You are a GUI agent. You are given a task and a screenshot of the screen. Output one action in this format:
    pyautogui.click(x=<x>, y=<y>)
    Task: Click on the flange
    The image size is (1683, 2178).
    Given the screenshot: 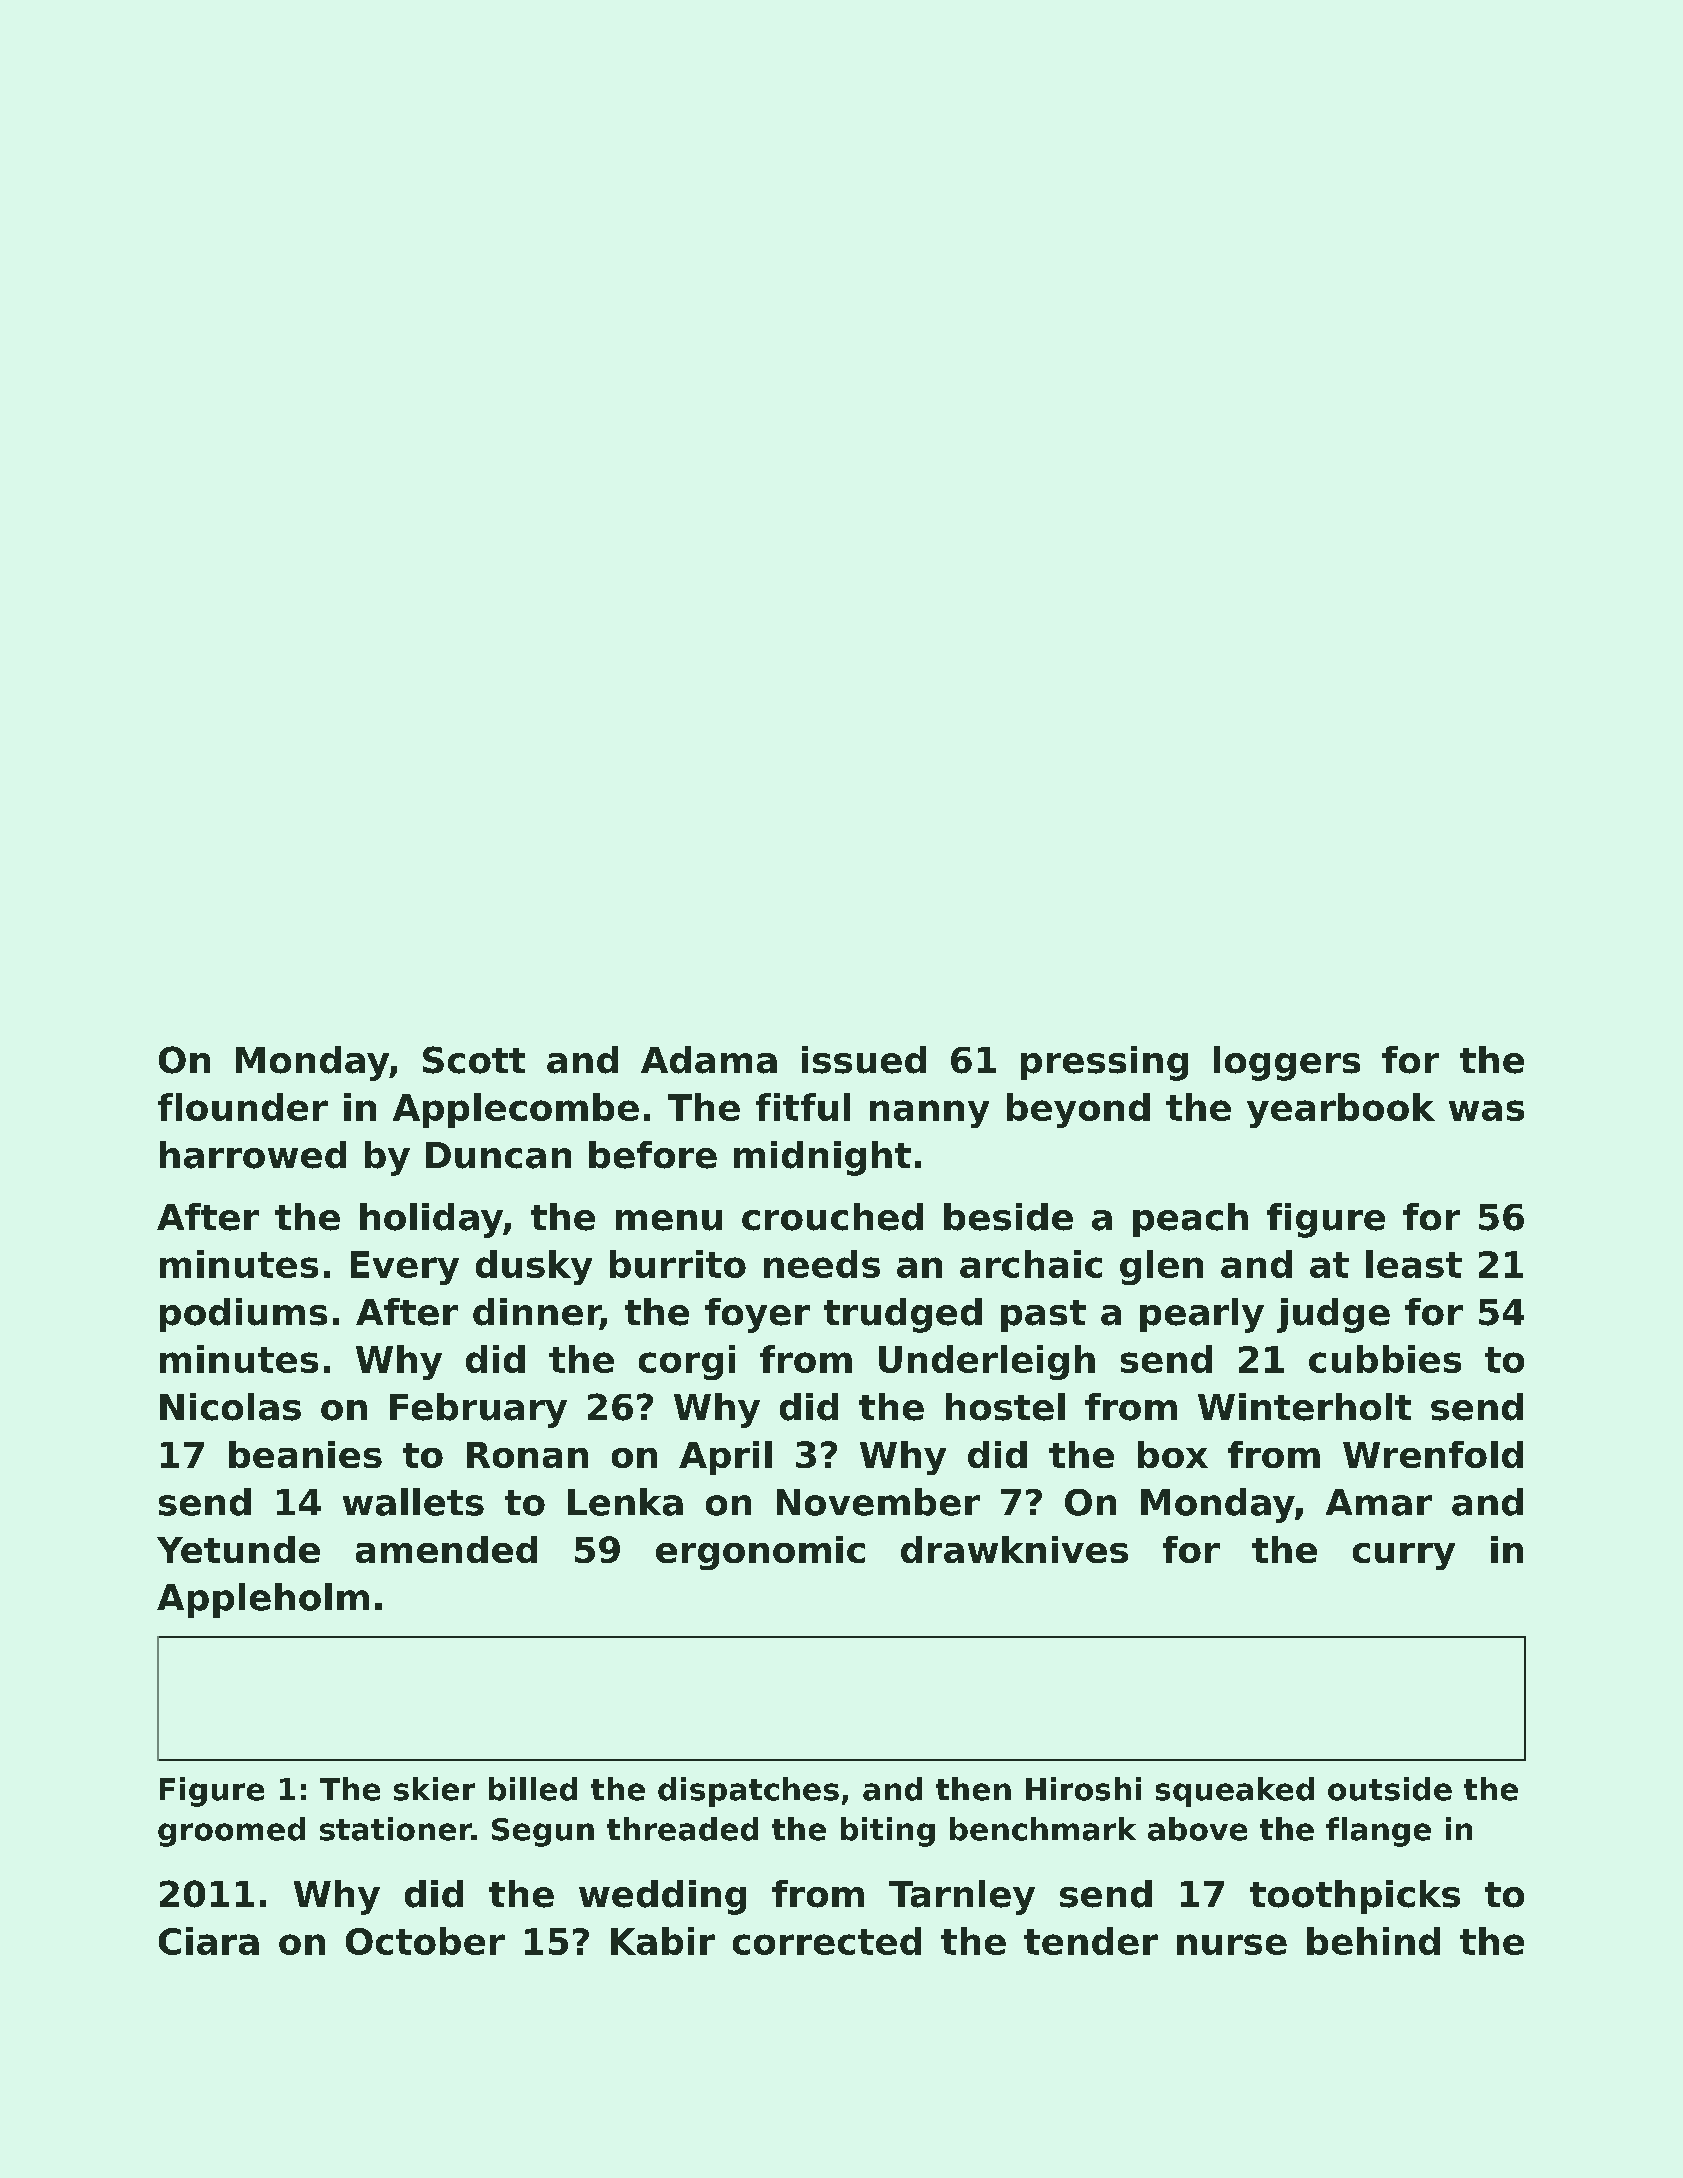 What is the action you would take?
    pyautogui.click(x=1378, y=1832)
